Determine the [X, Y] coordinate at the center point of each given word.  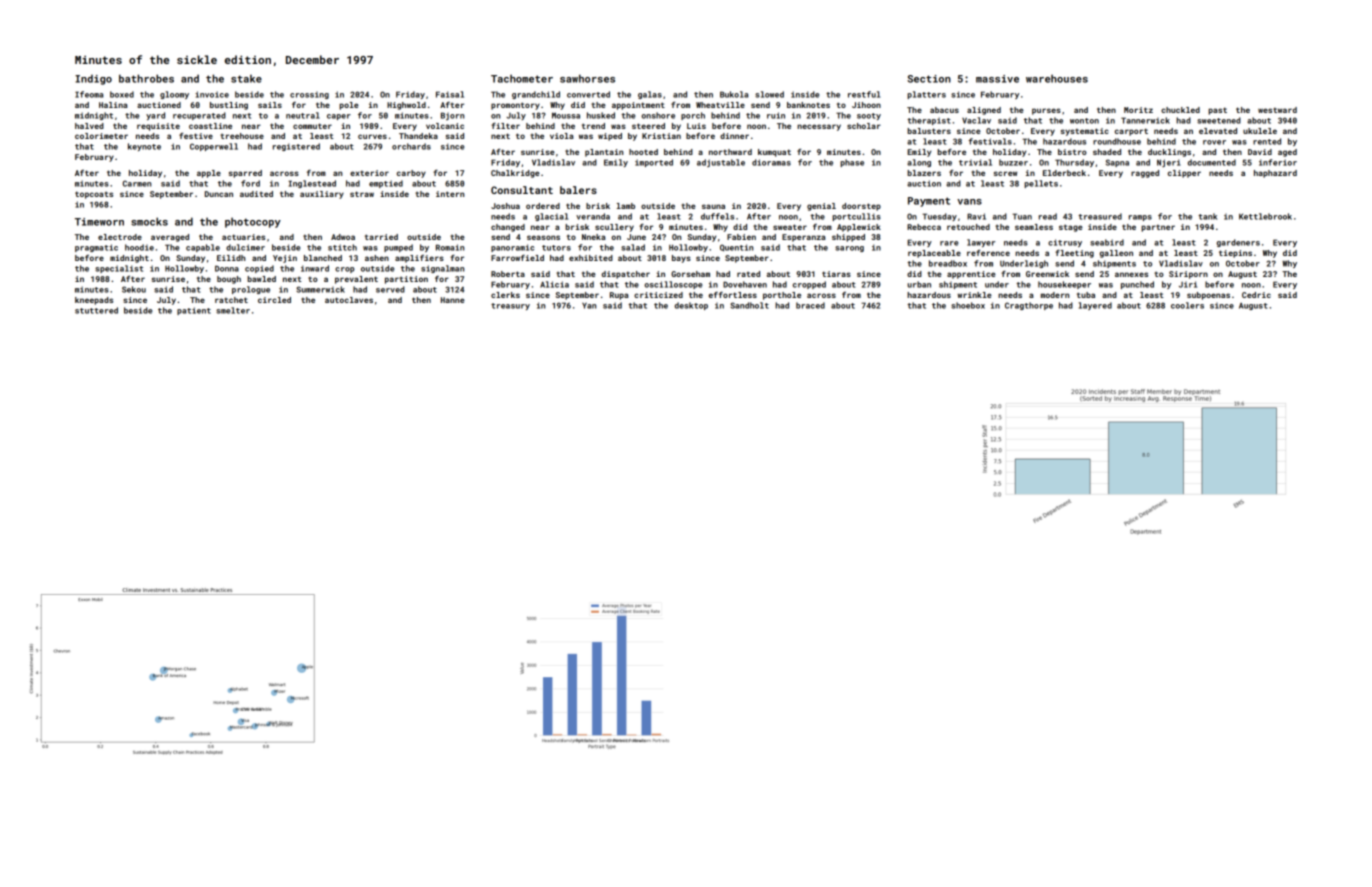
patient [194, 311]
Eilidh [231, 258]
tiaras [836, 274]
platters [926, 95]
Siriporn [1188, 275]
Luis [696, 126]
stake [246, 79]
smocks [149, 221]
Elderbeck [1064, 173]
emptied [386, 184]
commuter [312, 126]
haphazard [1275, 174]
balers [578, 190]
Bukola [734, 94]
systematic [1085, 132]
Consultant [522, 190]
